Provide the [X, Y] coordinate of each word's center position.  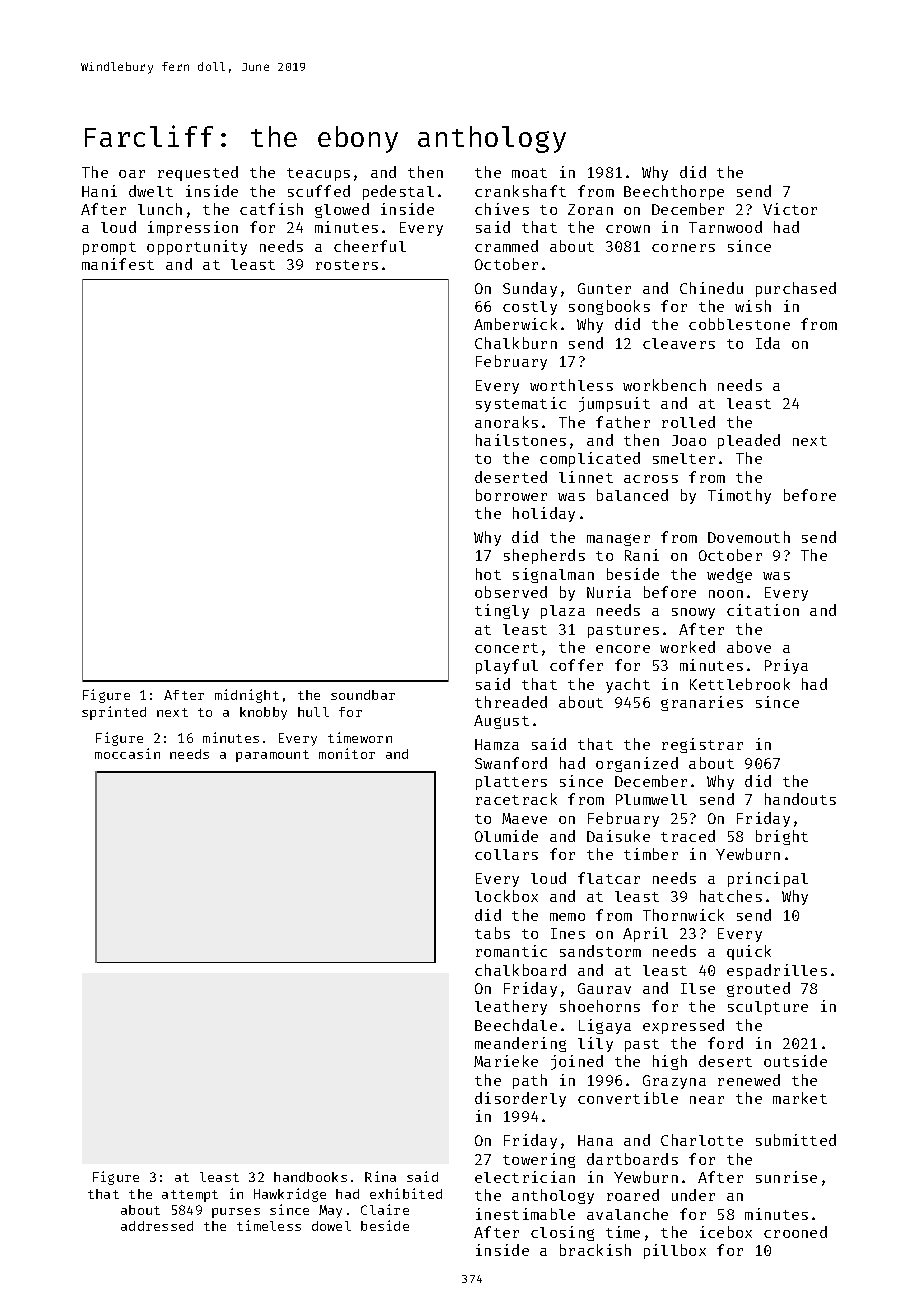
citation [763, 610]
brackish [595, 1250]
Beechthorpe [674, 192]
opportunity [197, 247]
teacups [318, 174]
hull [313, 712]
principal [768, 879]
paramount [272, 756]
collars [506, 854]
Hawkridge [290, 1195]
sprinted [114, 713]
